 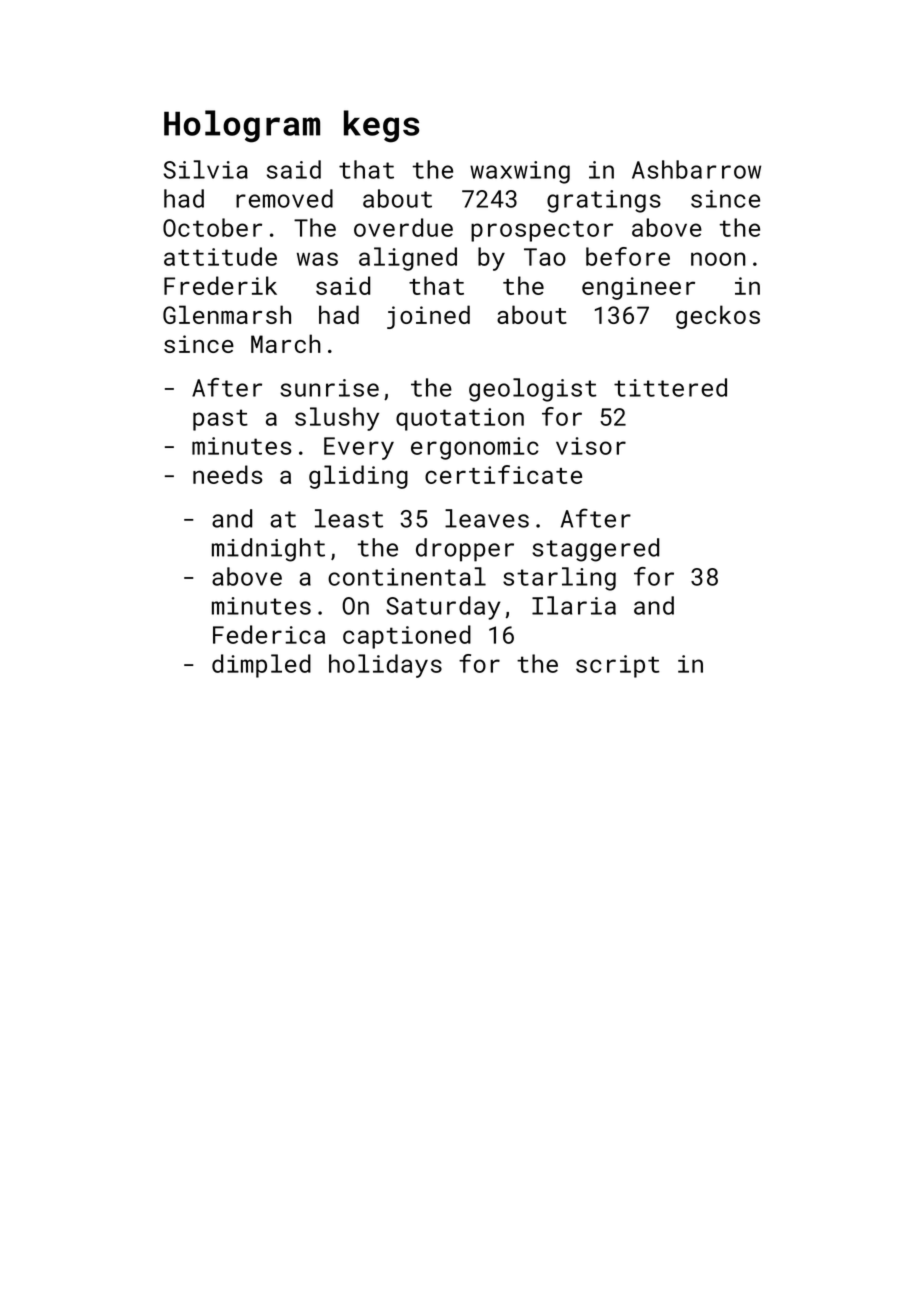 I want to click on slushy, so click(x=337, y=419).
